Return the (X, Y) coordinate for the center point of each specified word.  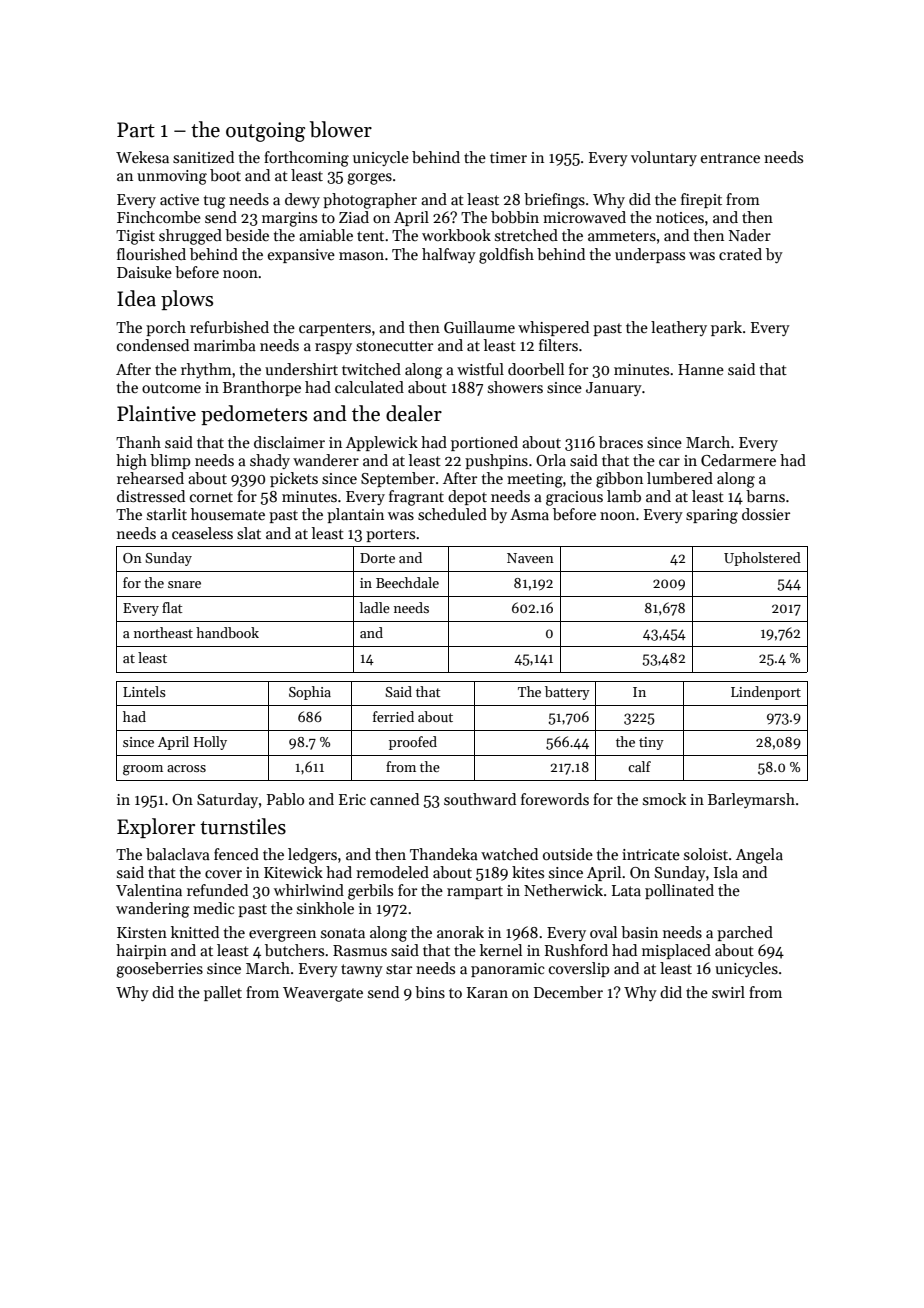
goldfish (506, 256)
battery (567, 693)
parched (745, 933)
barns (765, 496)
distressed (151, 496)
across (186, 768)
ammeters (622, 236)
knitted (195, 932)
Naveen (530, 558)
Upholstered (762, 559)
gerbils (370, 892)
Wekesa (142, 157)
